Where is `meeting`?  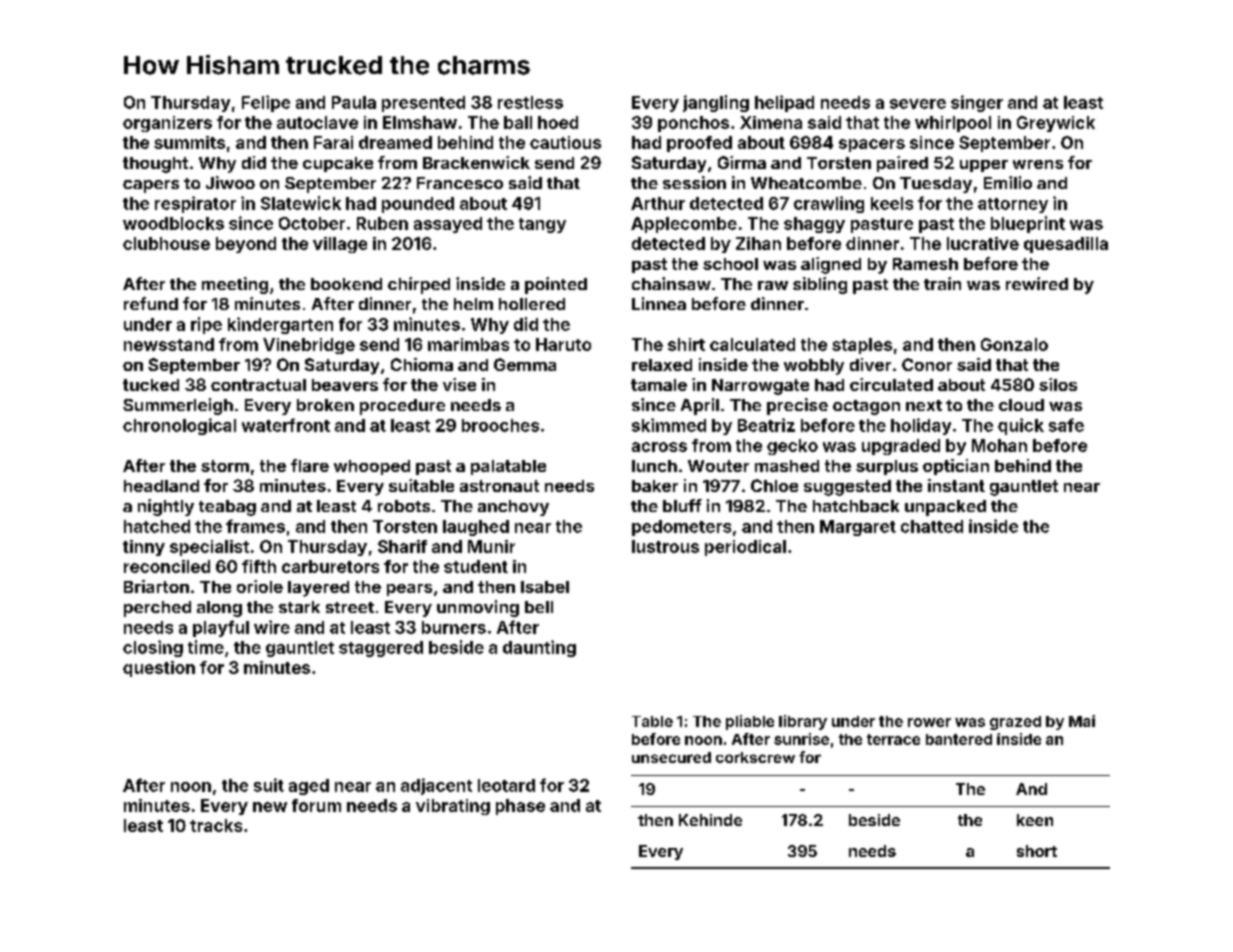
meeting is located at coordinates (235, 285).
